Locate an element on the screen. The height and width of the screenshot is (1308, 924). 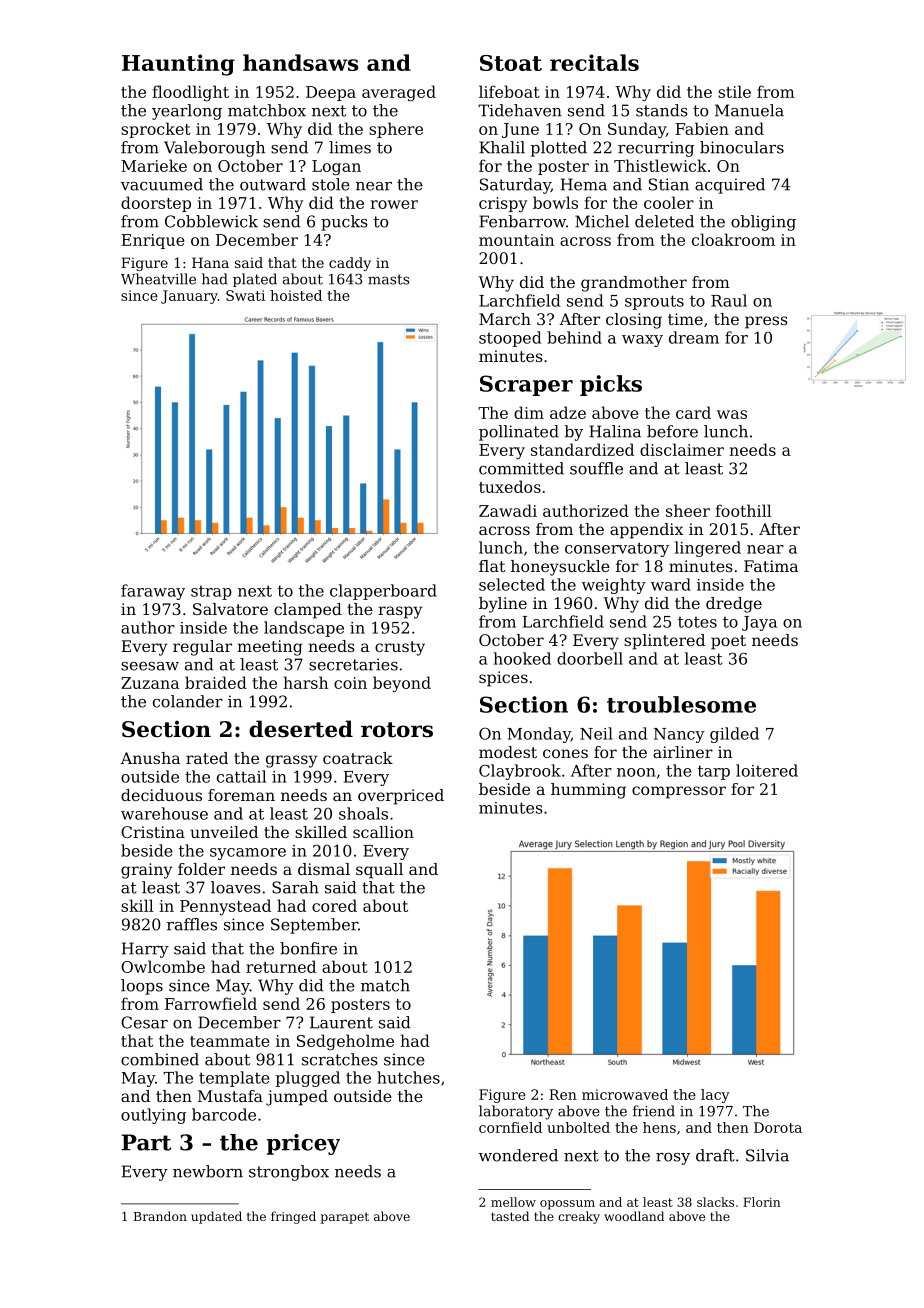
totes is located at coordinates (697, 622).
